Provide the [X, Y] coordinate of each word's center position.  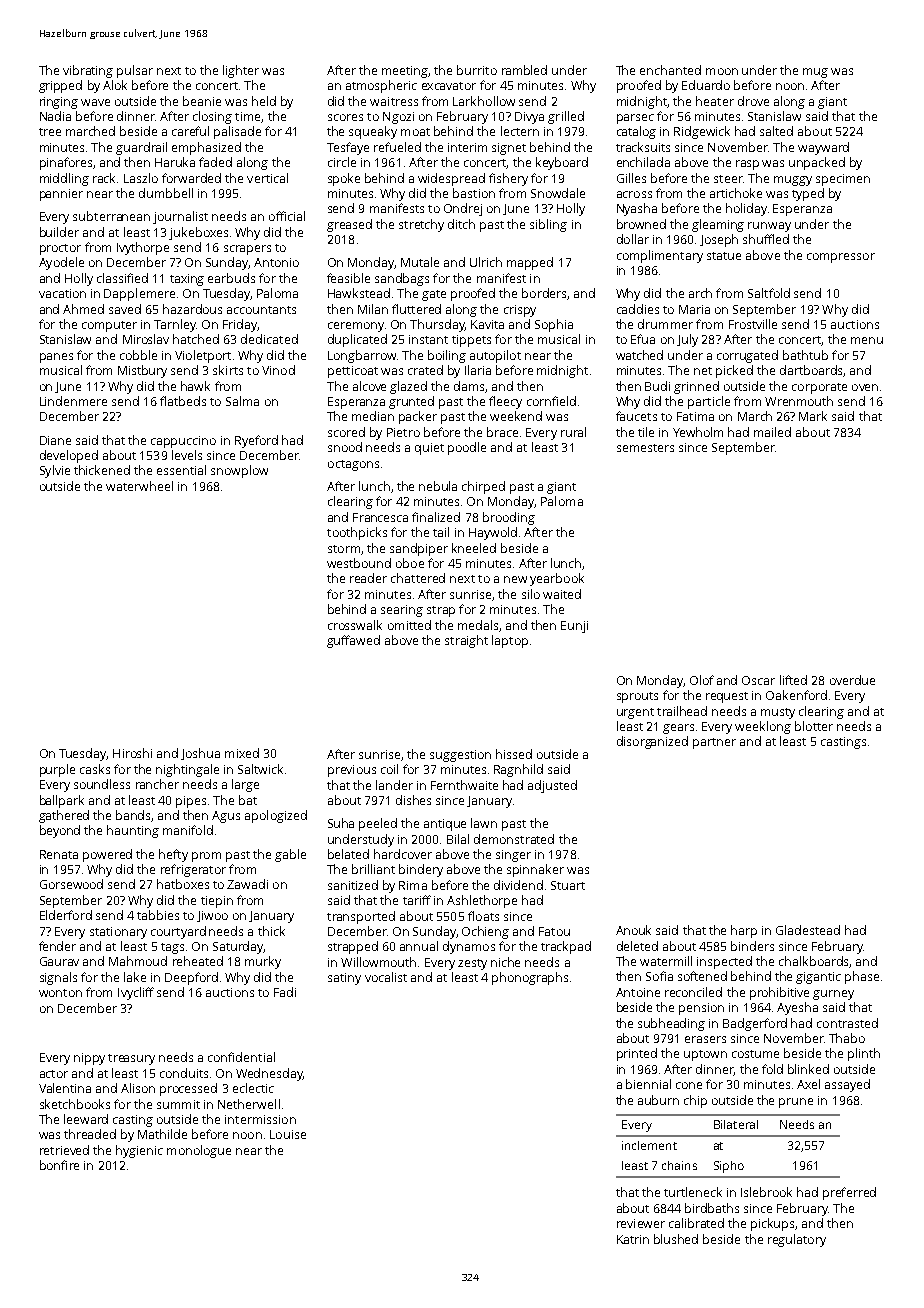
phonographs [530, 978]
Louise [288, 1134]
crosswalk [355, 625]
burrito [477, 70]
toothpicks [357, 533]
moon [722, 71]
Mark [813, 416]
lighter [241, 71]
